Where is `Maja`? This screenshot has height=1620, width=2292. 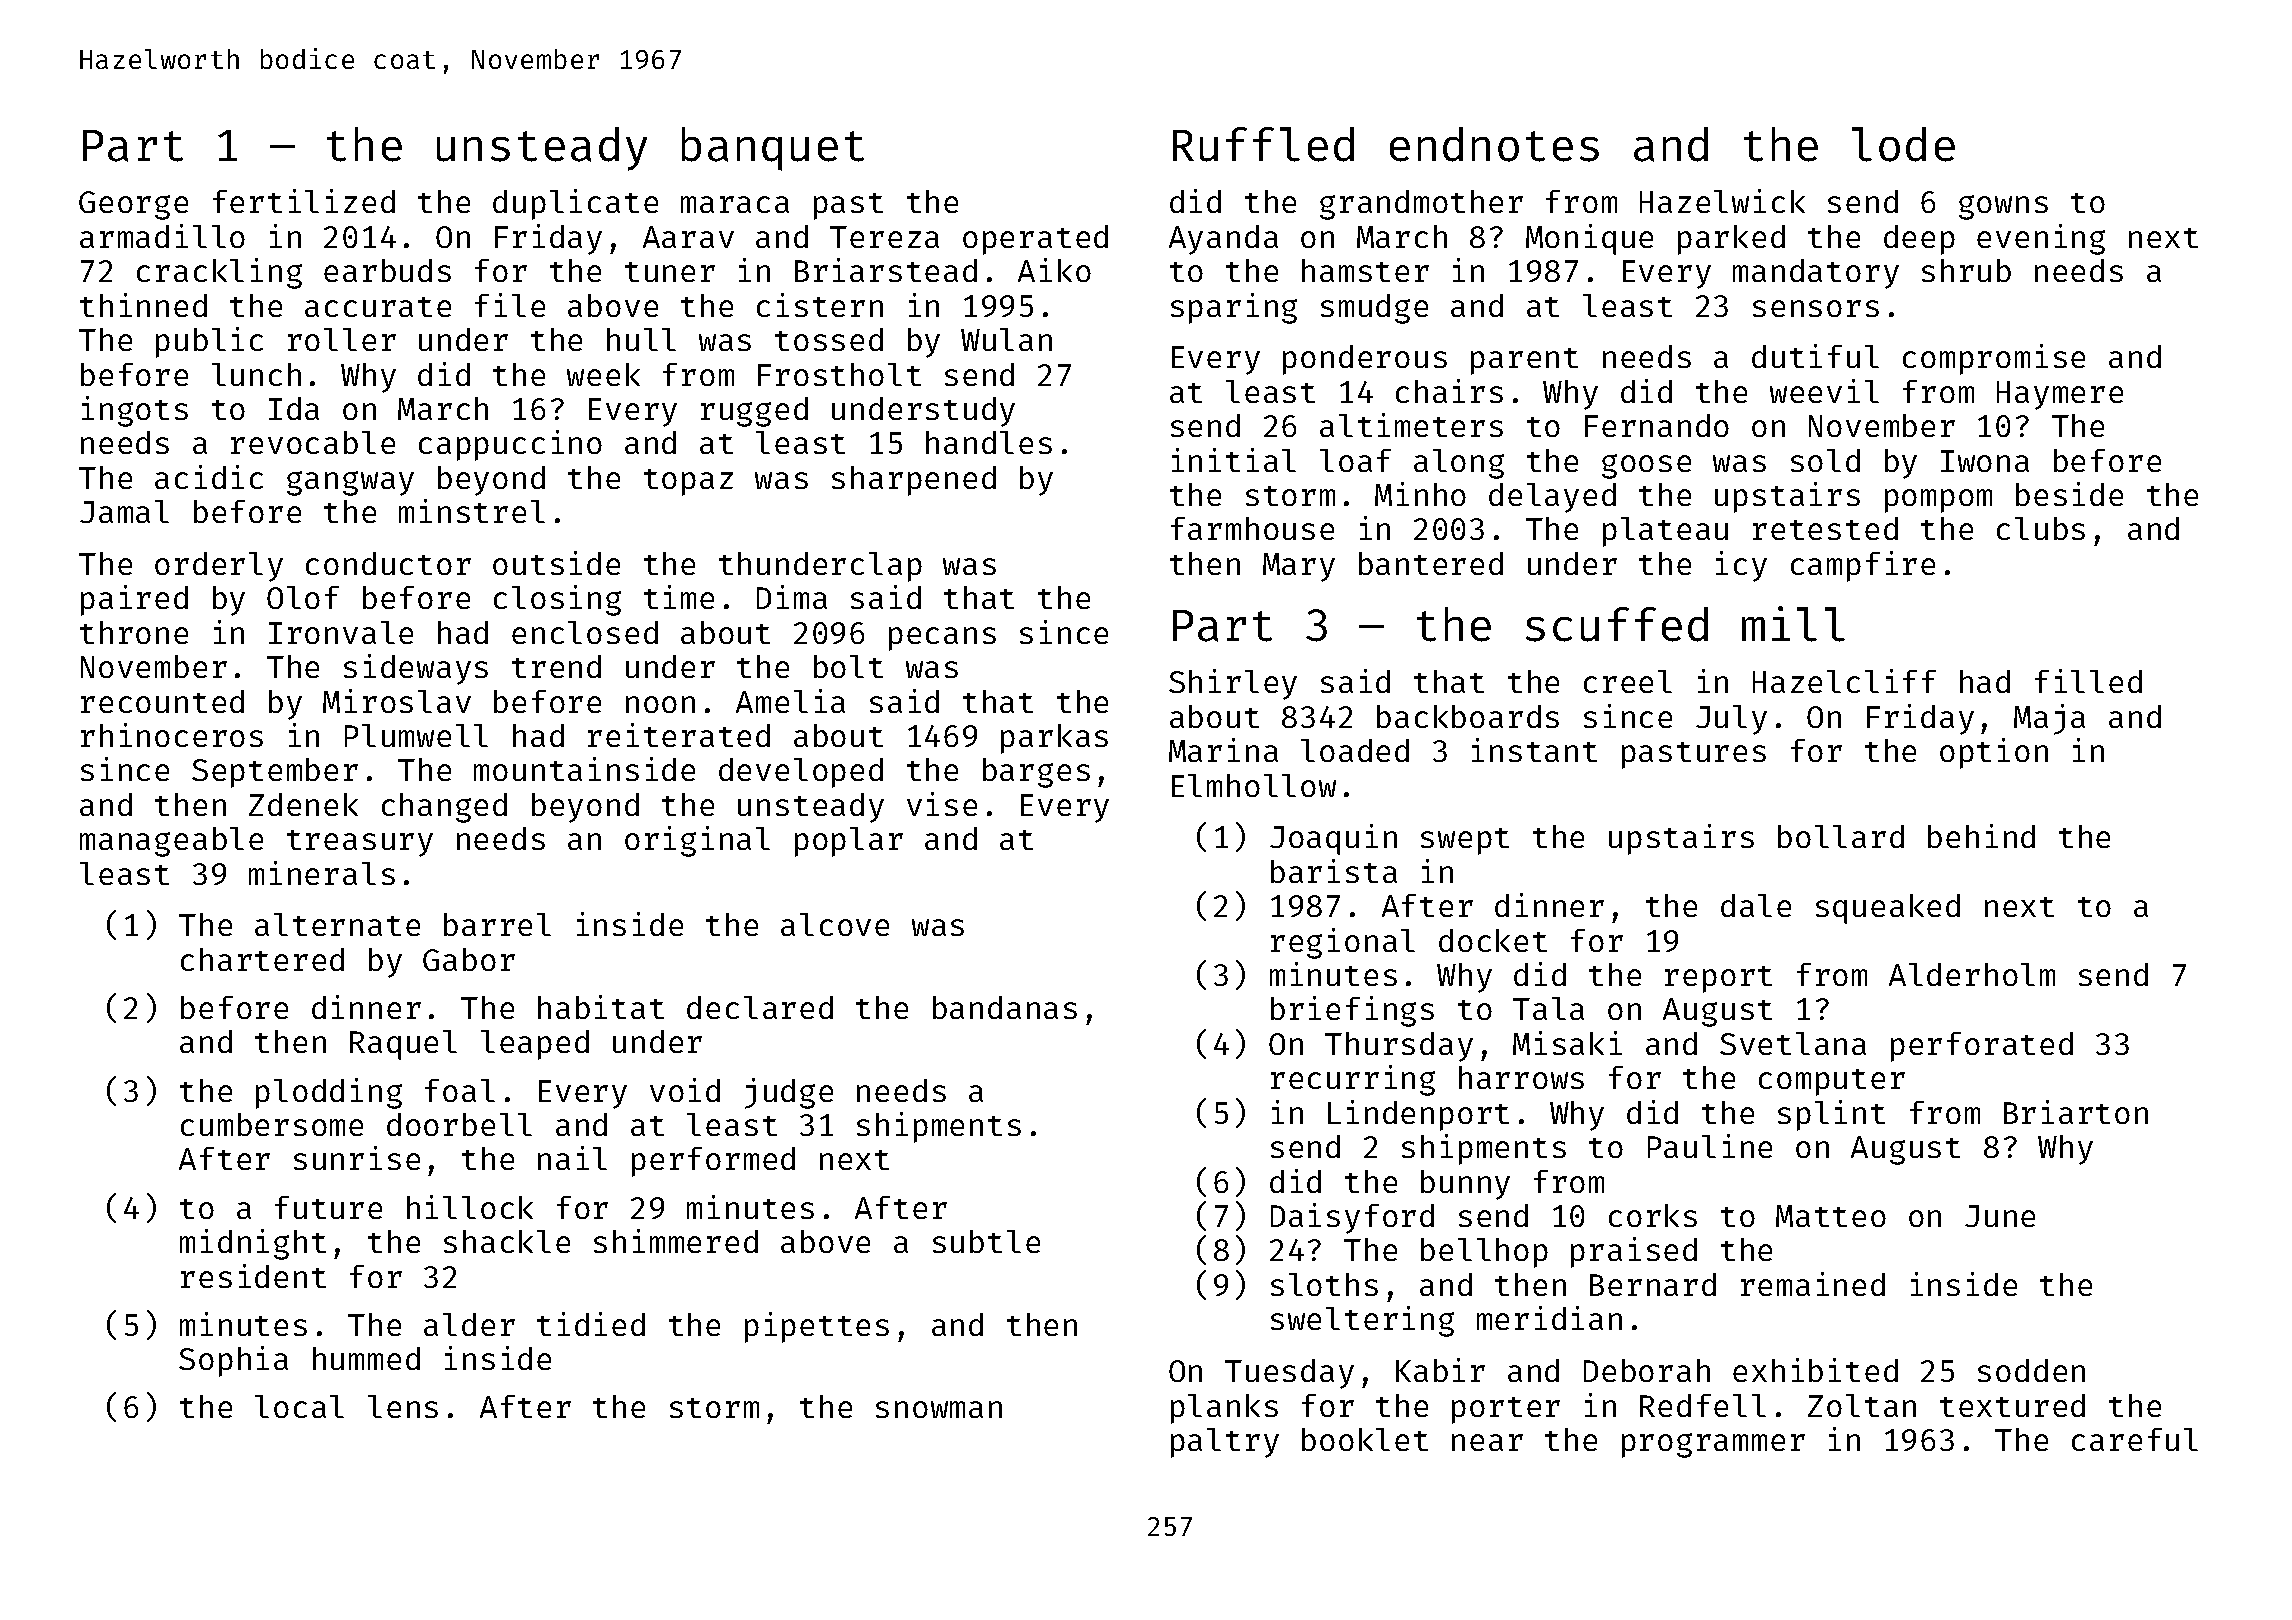
Maja is located at coordinates (2049, 719).
